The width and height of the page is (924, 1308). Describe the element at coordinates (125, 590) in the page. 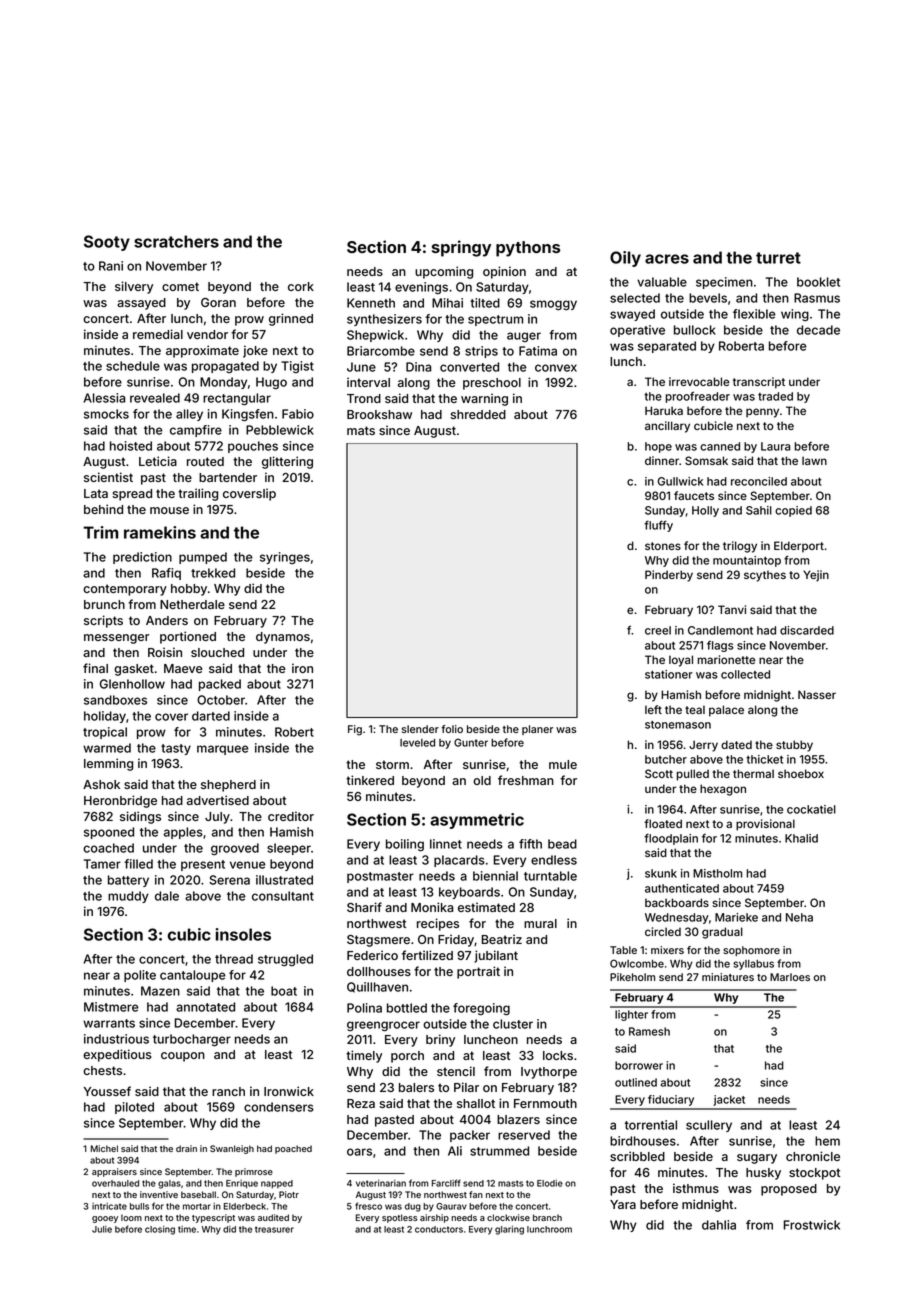

I see `contemporary` at that location.
